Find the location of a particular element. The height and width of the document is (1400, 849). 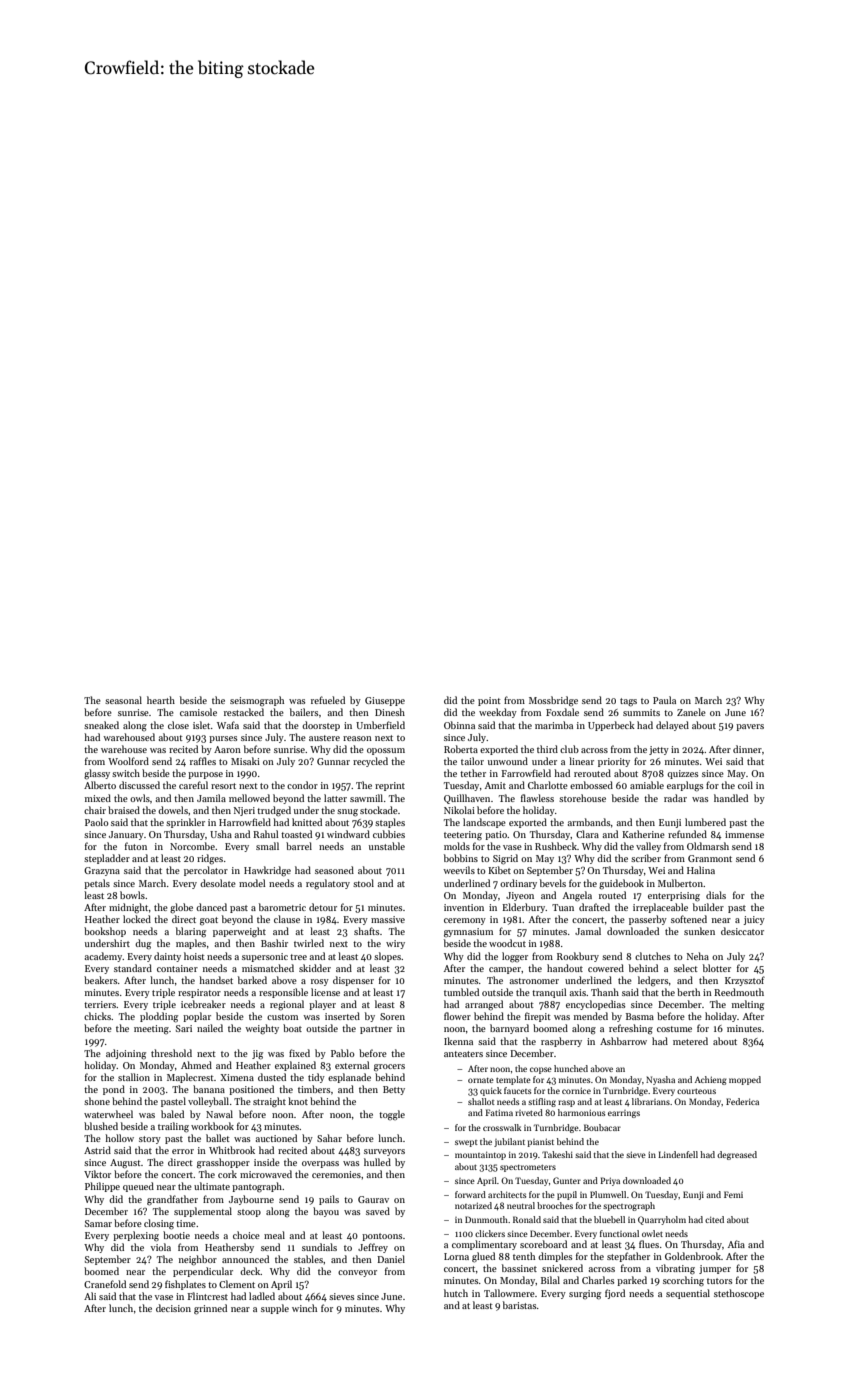

refunded is located at coordinates (687, 834).
